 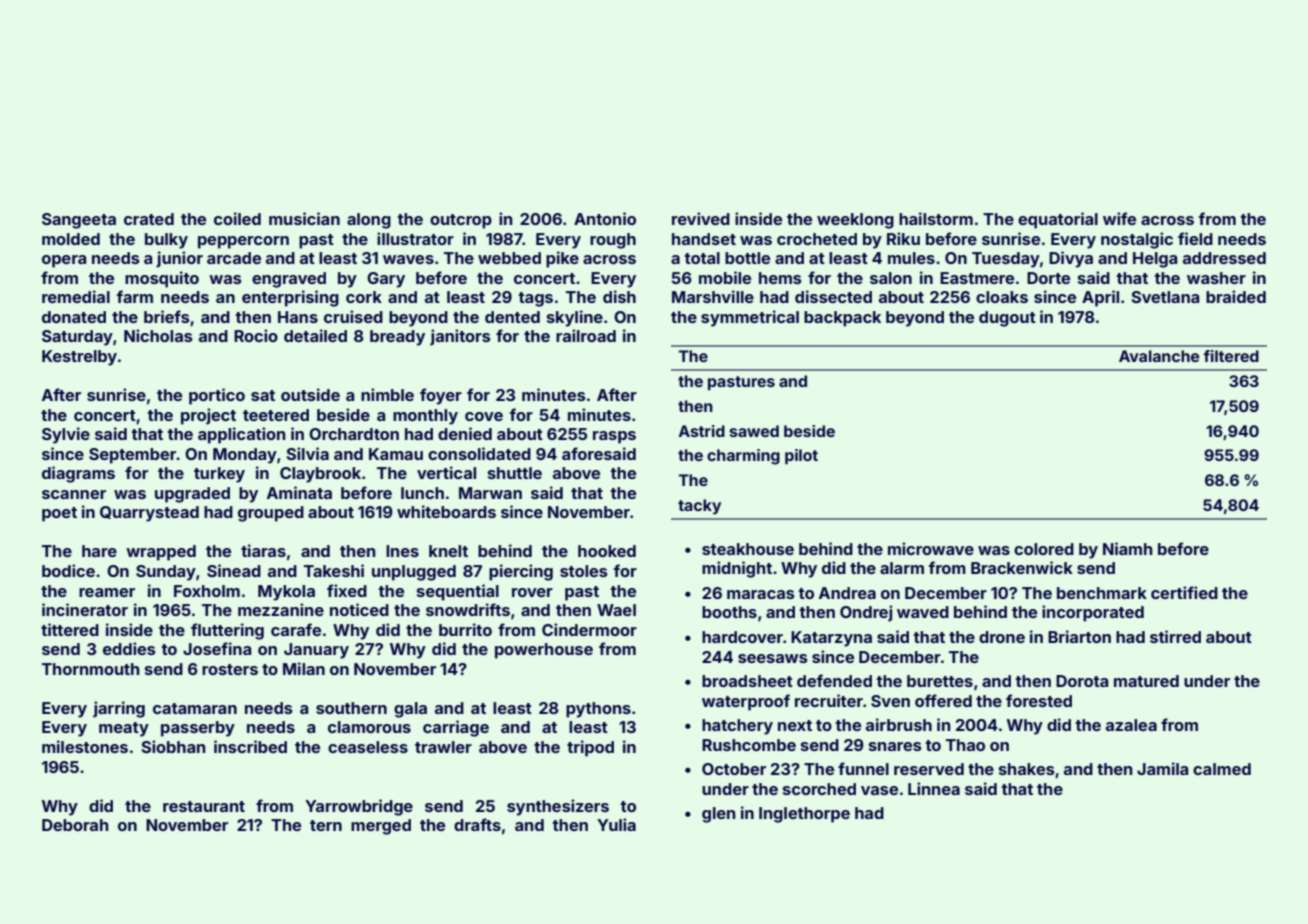 I want to click on grouped, so click(x=271, y=514).
